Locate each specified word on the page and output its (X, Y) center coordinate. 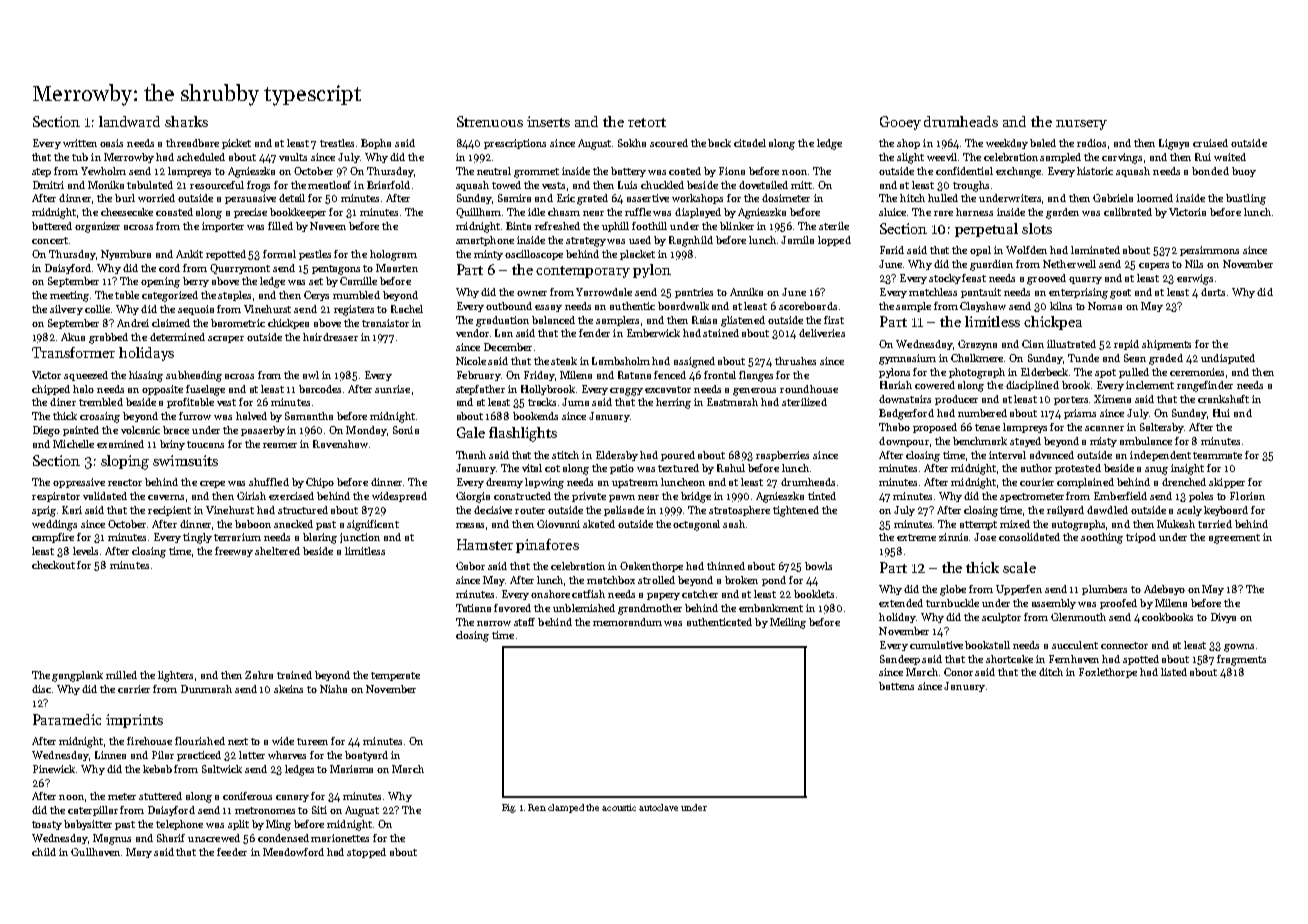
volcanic (140, 430)
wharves (287, 755)
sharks (186, 121)
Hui (1221, 413)
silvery (66, 310)
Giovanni (558, 524)
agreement (1234, 539)
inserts (548, 121)
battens (896, 686)
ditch (1051, 672)
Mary (139, 853)
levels (85, 551)
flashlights (523, 434)
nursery (1081, 125)
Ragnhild (691, 241)
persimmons (1209, 251)
